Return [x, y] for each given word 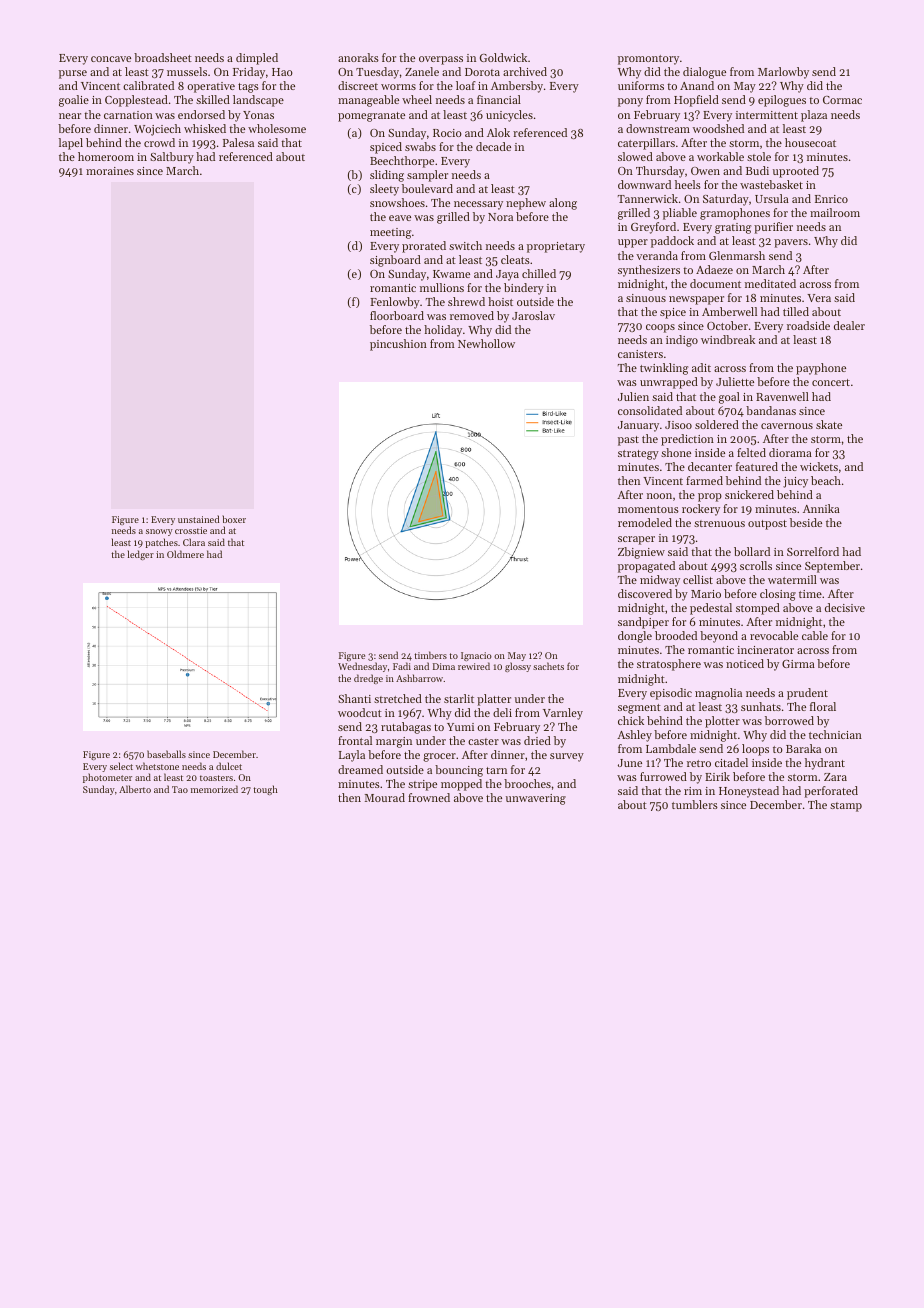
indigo [682, 341]
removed [472, 315]
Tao [180, 789]
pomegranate [371, 117]
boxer [234, 519]
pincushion [398, 345]
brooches [527, 783]
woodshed [718, 128]
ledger [141, 555]
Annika [821, 508]
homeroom [106, 156]
